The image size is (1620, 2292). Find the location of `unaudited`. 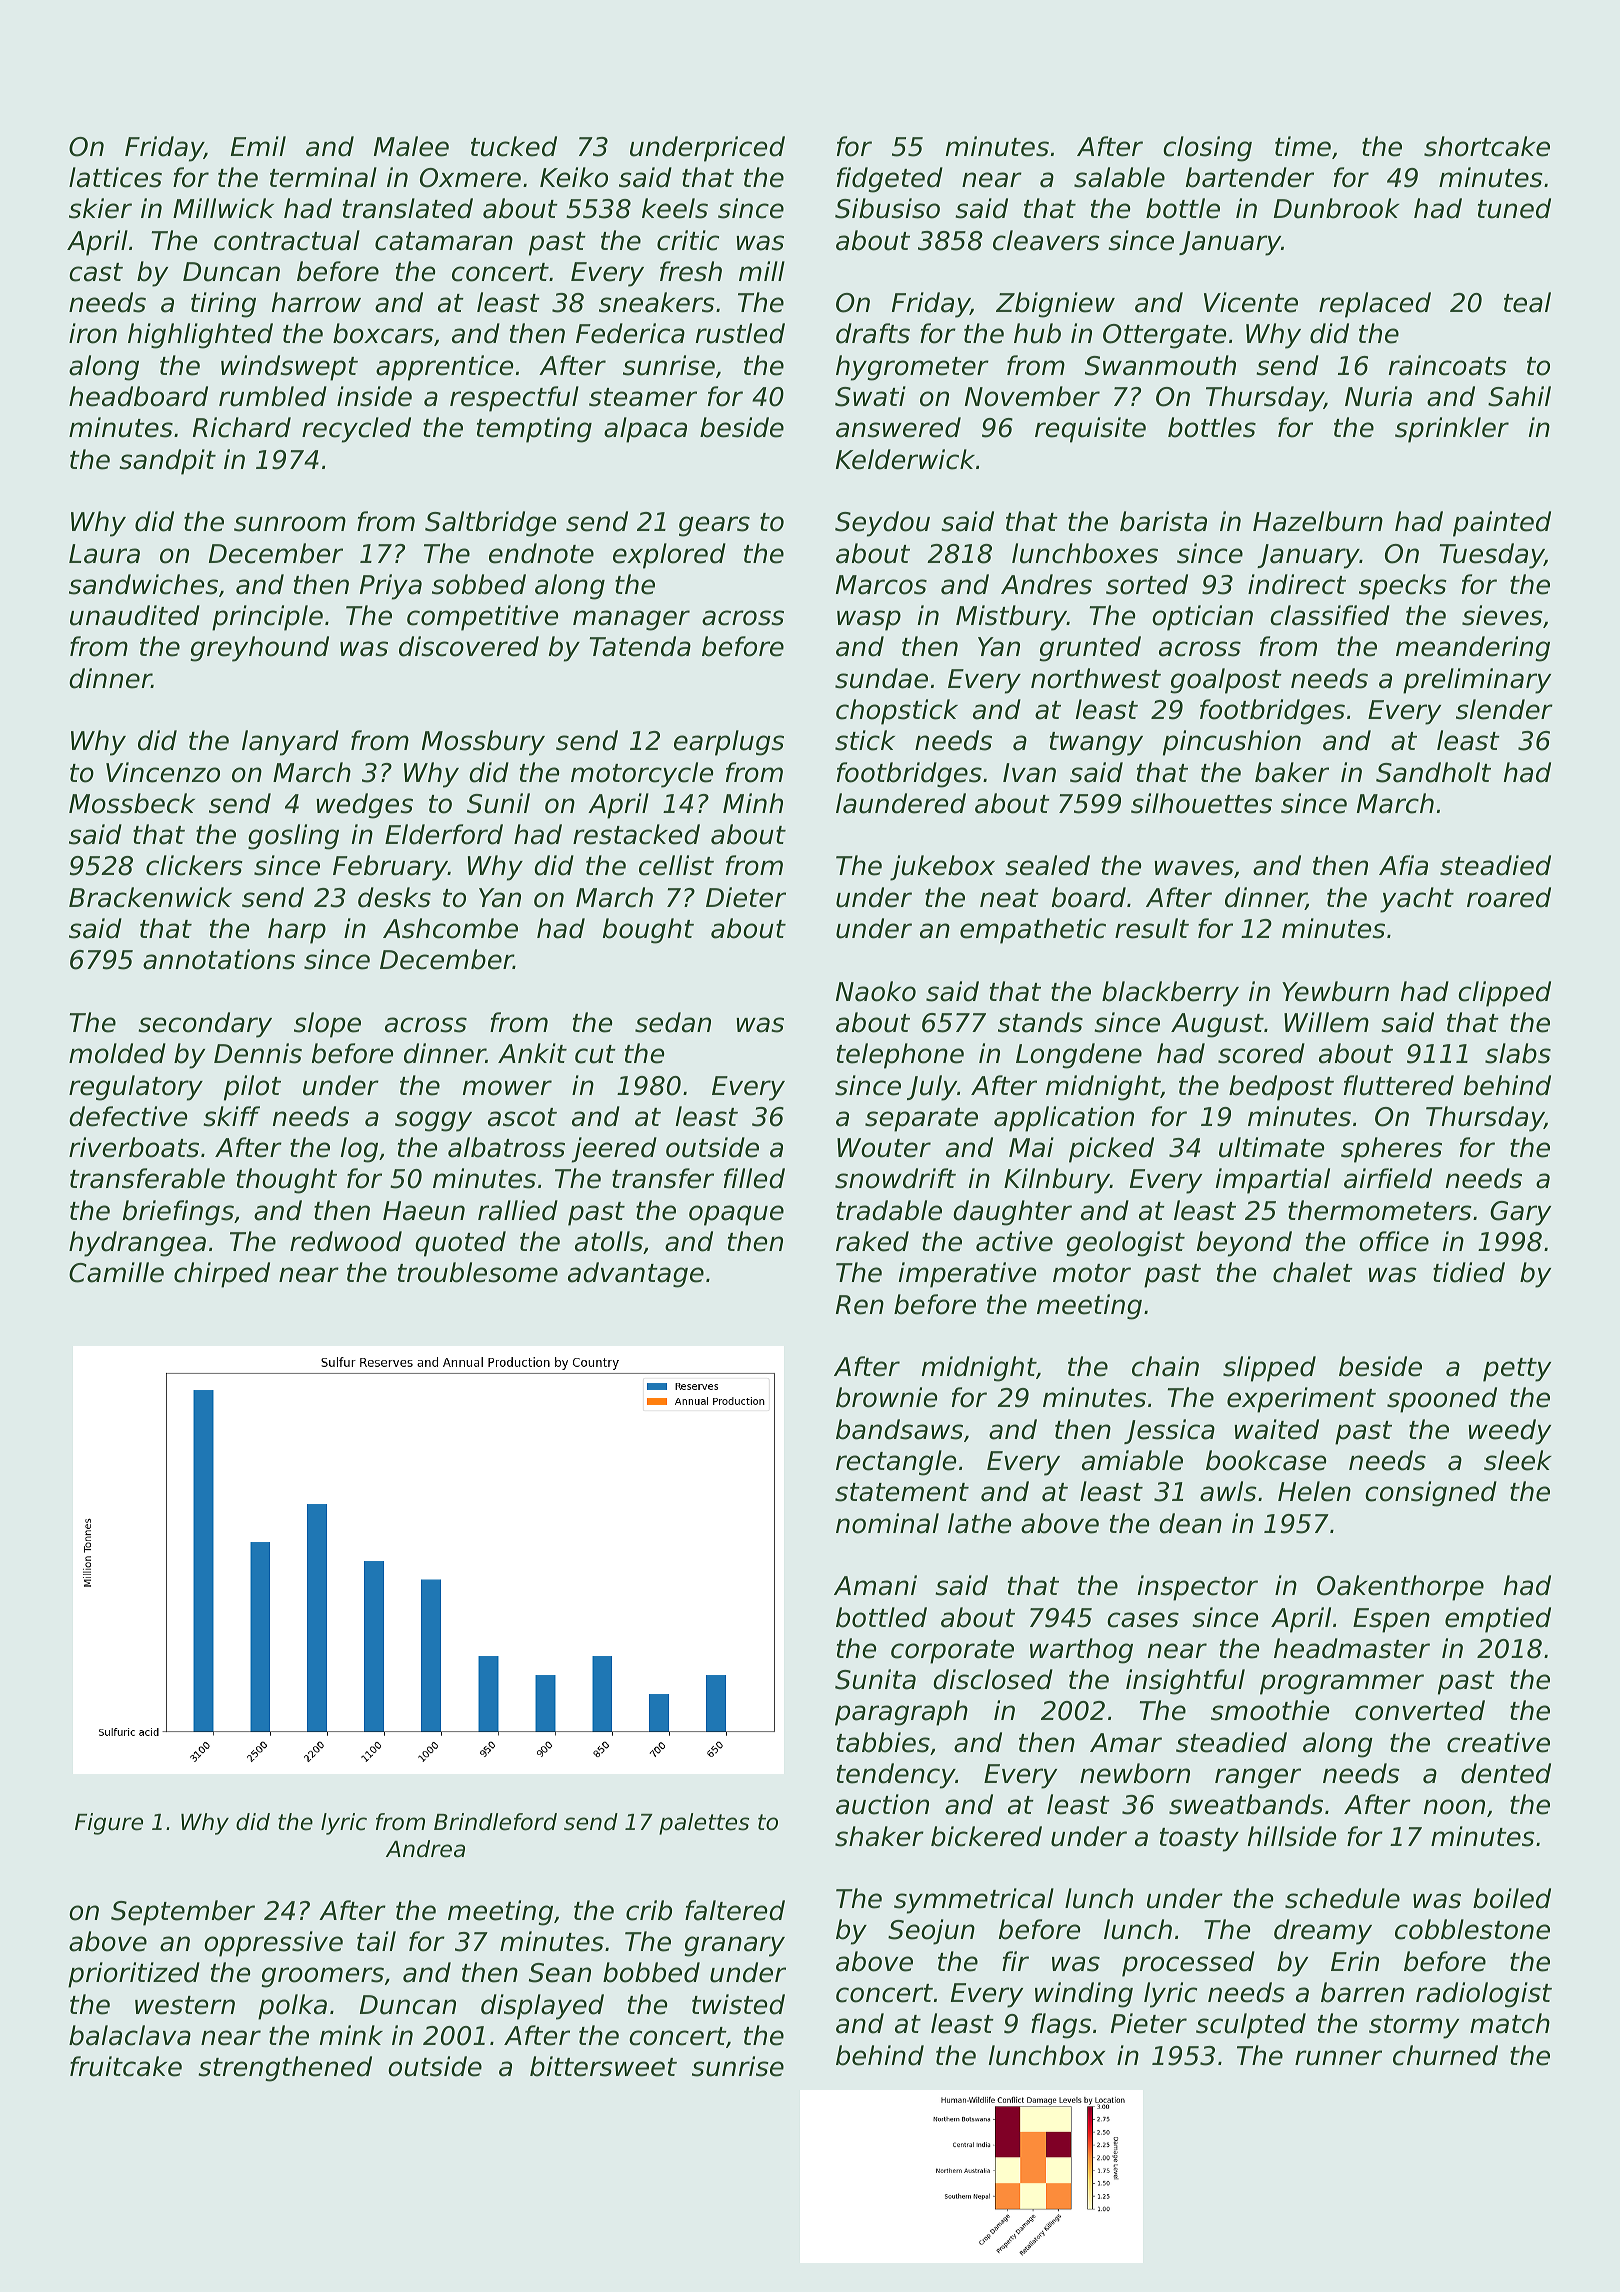

unaudited is located at coordinates (135, 615).
